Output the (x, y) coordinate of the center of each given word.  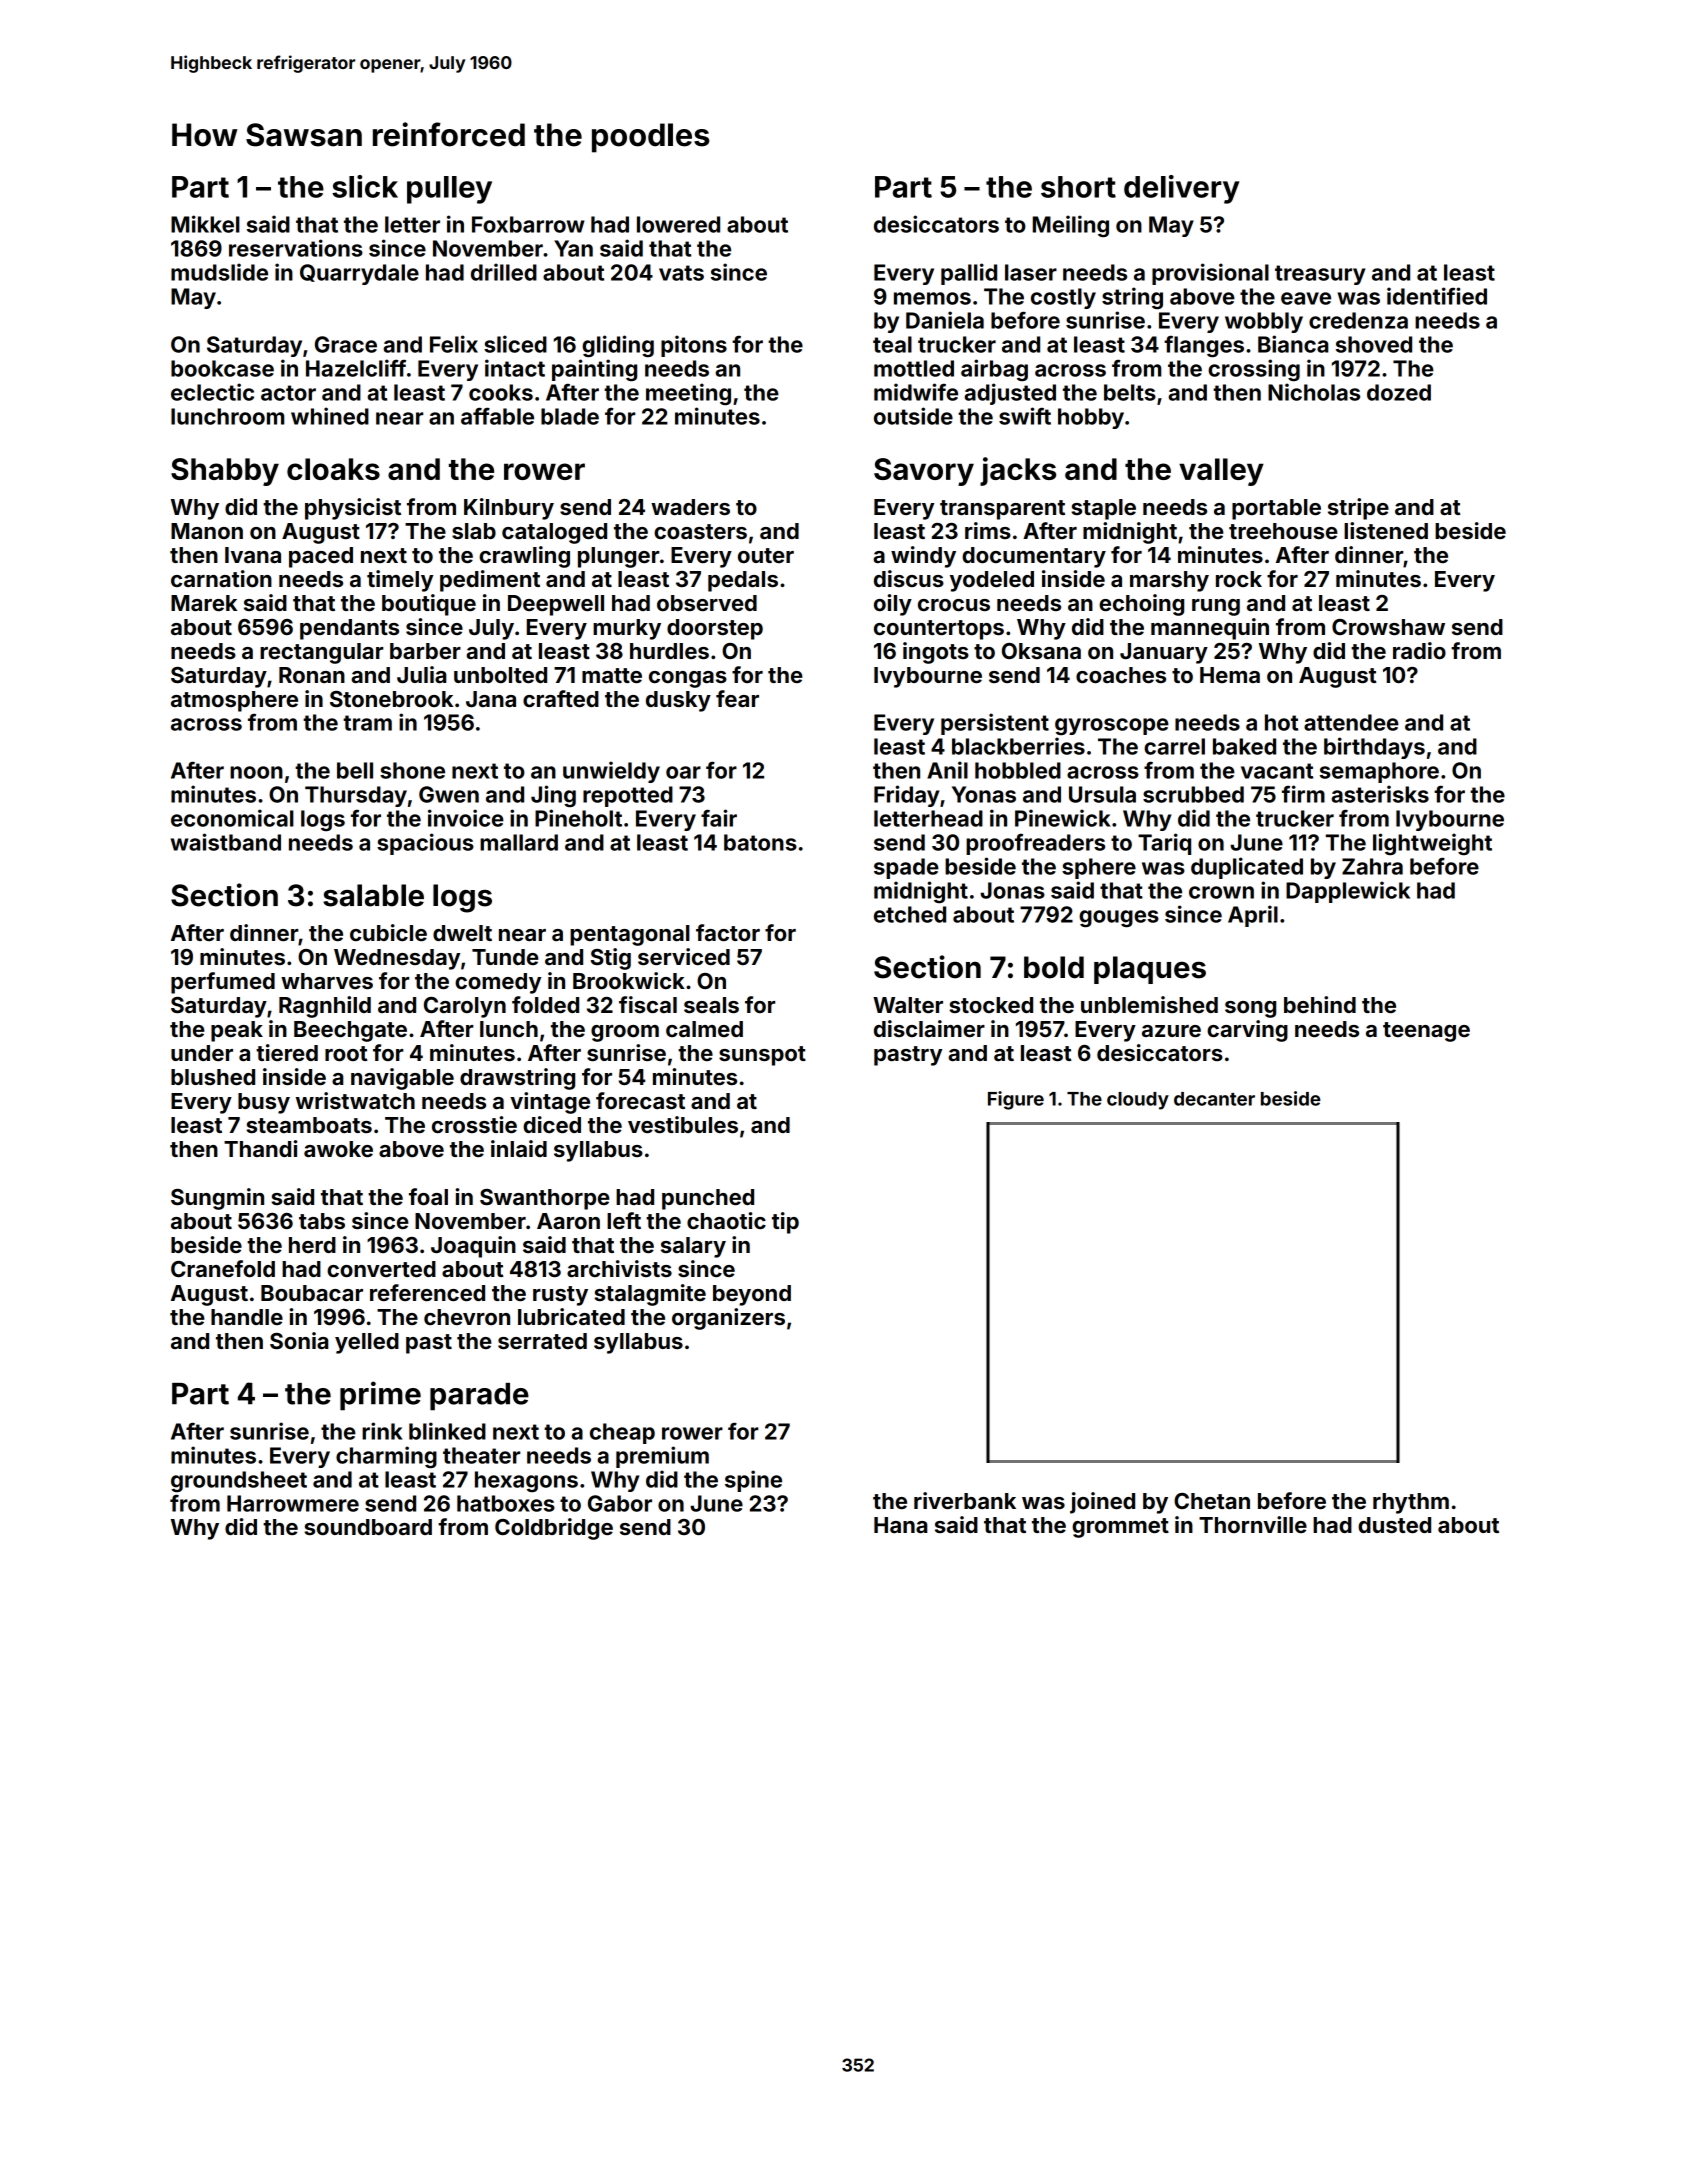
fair (719, 818)
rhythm (1411, 1503)
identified (1437, 296)
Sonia (299, 1340)
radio (1419, 650)
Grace (346, 344)
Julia (421, 674)
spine (753, 1481)
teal (892, 344)
